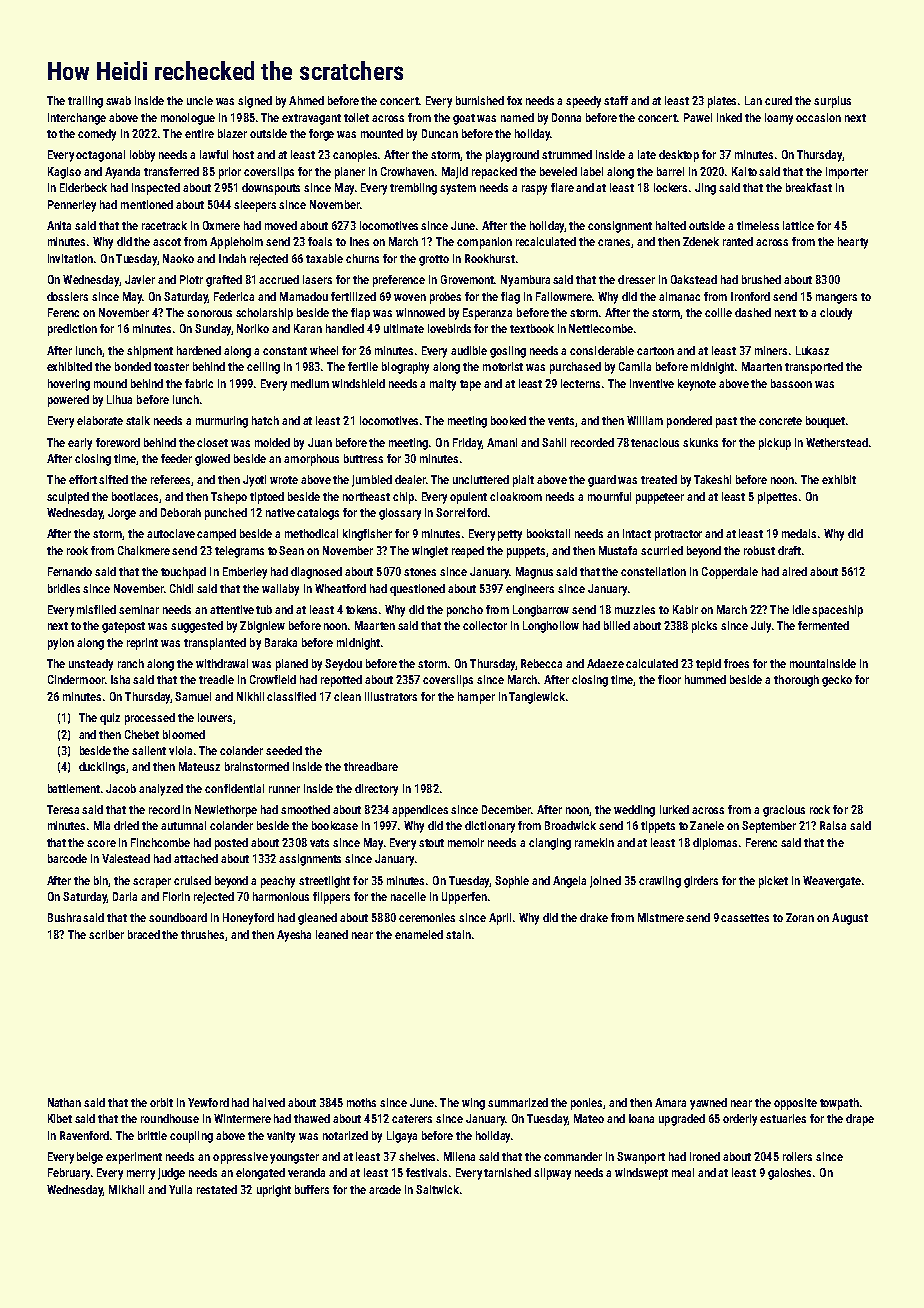  I want to click on peachy, so click(278, 882).
